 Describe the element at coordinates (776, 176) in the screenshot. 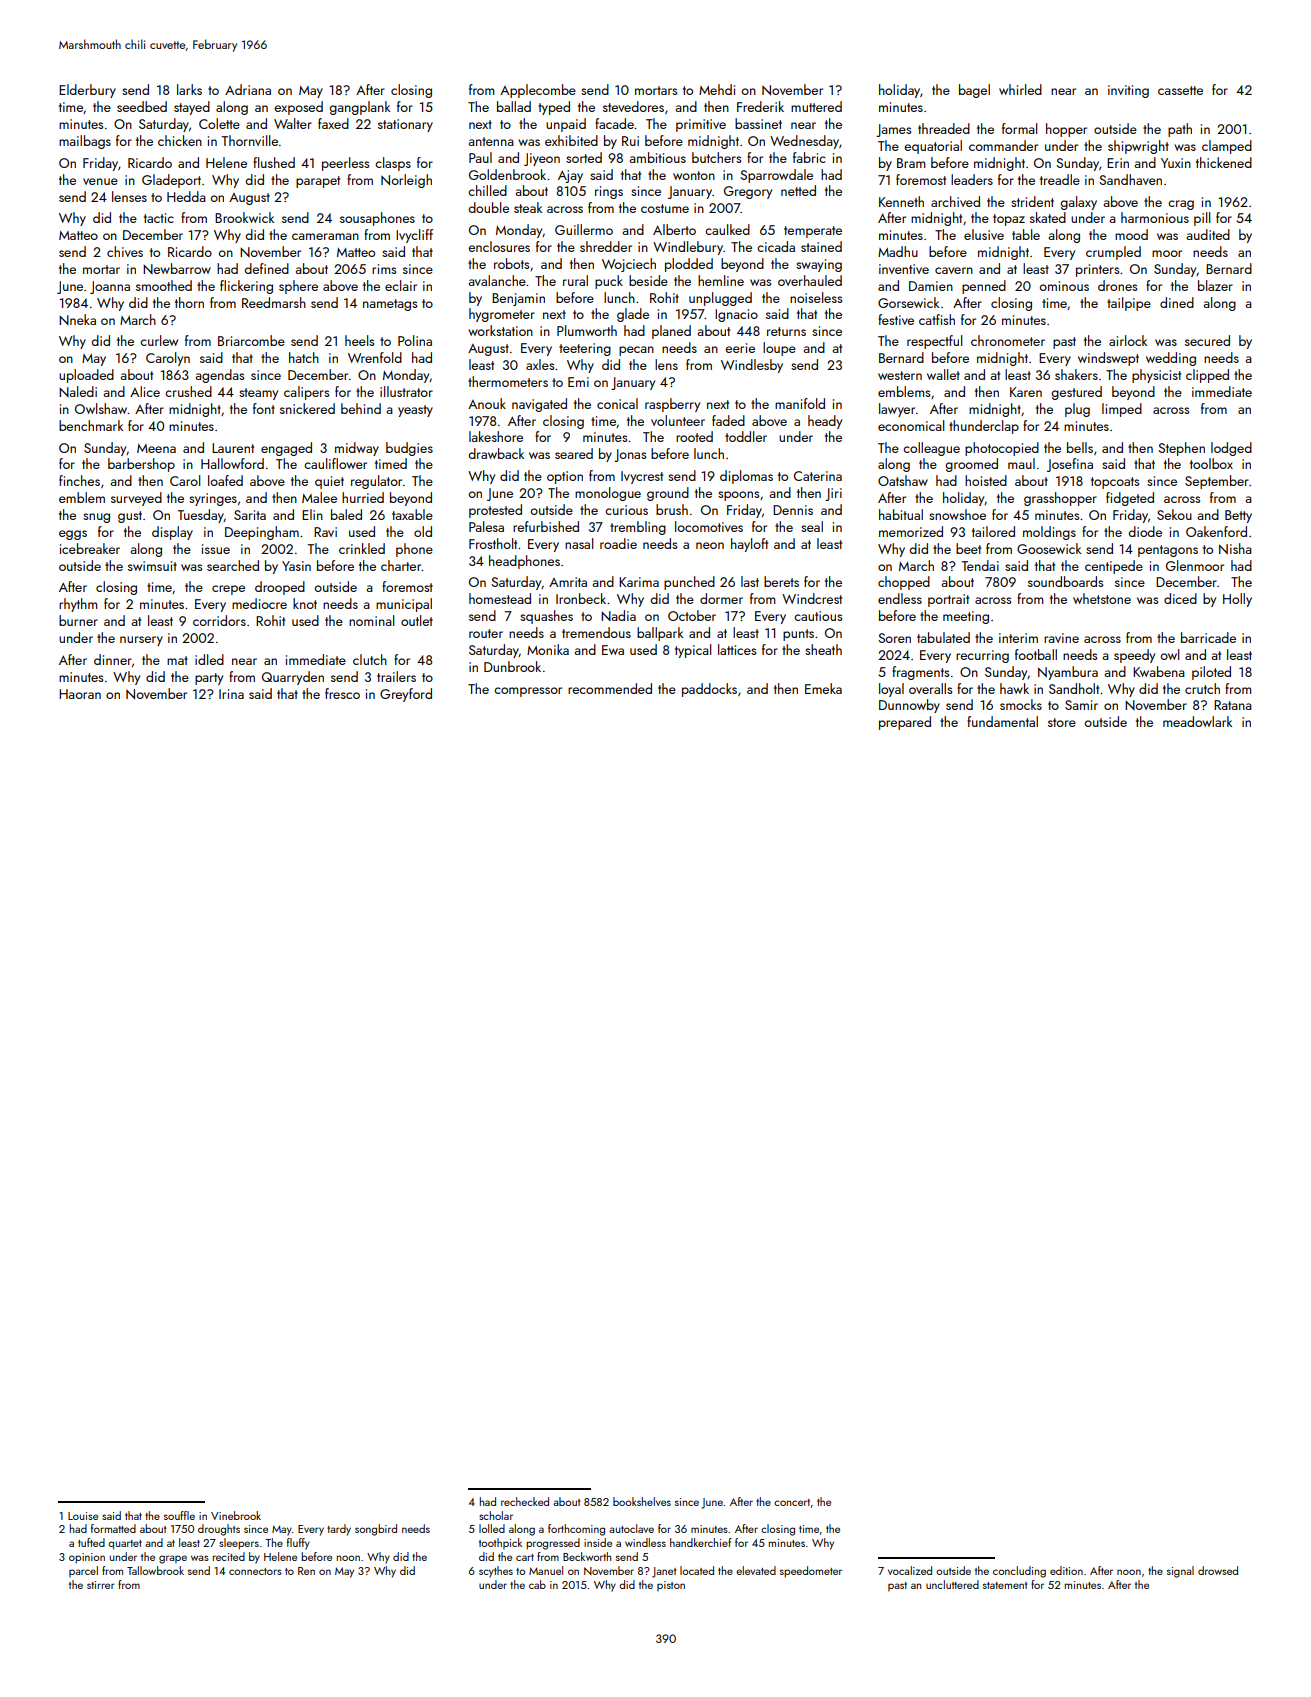

I see `Sparrowdale` at that location.
